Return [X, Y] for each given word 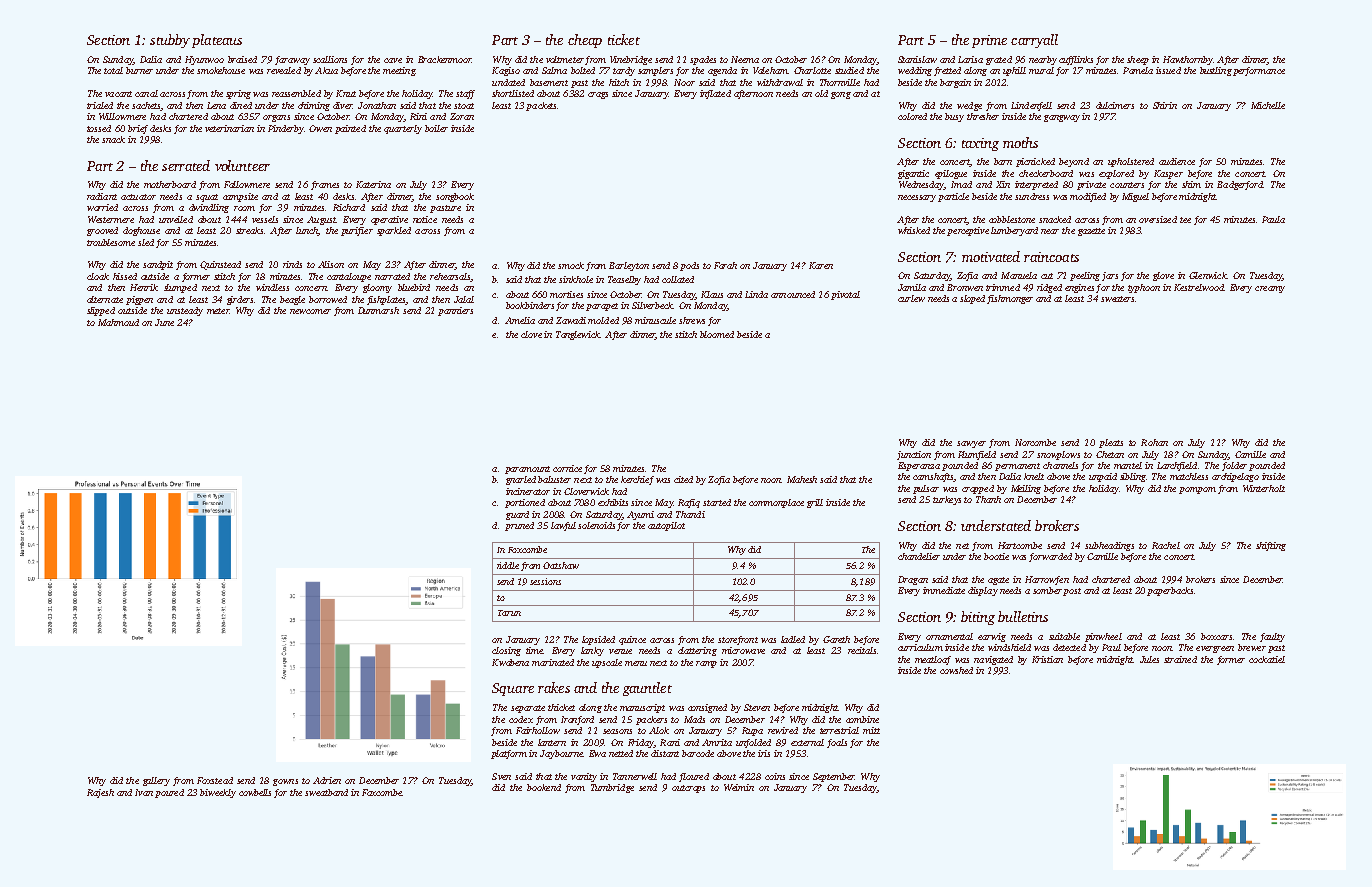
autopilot [666, 526]
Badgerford [1240, 185]
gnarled [521, 480]
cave [393, 60]
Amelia [520, 320]
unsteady [185, 311]
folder [1234, 466]
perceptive [968, 231]
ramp [706, 664]
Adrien [327, 780]
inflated [715, 94]
